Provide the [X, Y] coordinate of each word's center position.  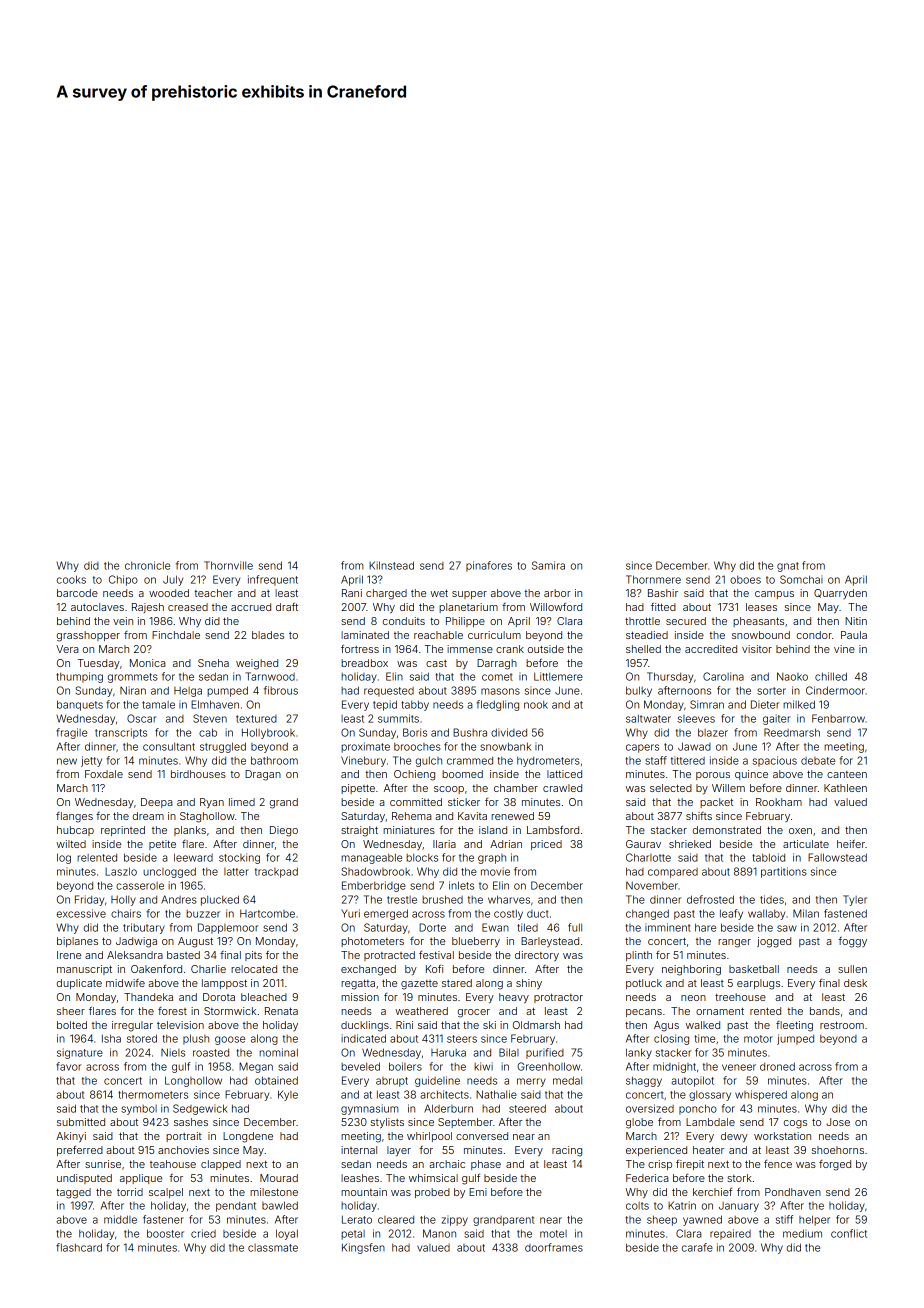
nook [536, 705]
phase [486, 1165]
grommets [133, 678]
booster [165, 1233]
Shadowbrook [375, 871]
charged [386, 594]
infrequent [273, 580]
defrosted [710, 899]
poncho [698, 1109]
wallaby [766, 914]
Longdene [248, 1137]
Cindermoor [835, 690]
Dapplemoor [228, 928]
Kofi [434, 968]
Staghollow [207, 817]
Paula [854, 635]
